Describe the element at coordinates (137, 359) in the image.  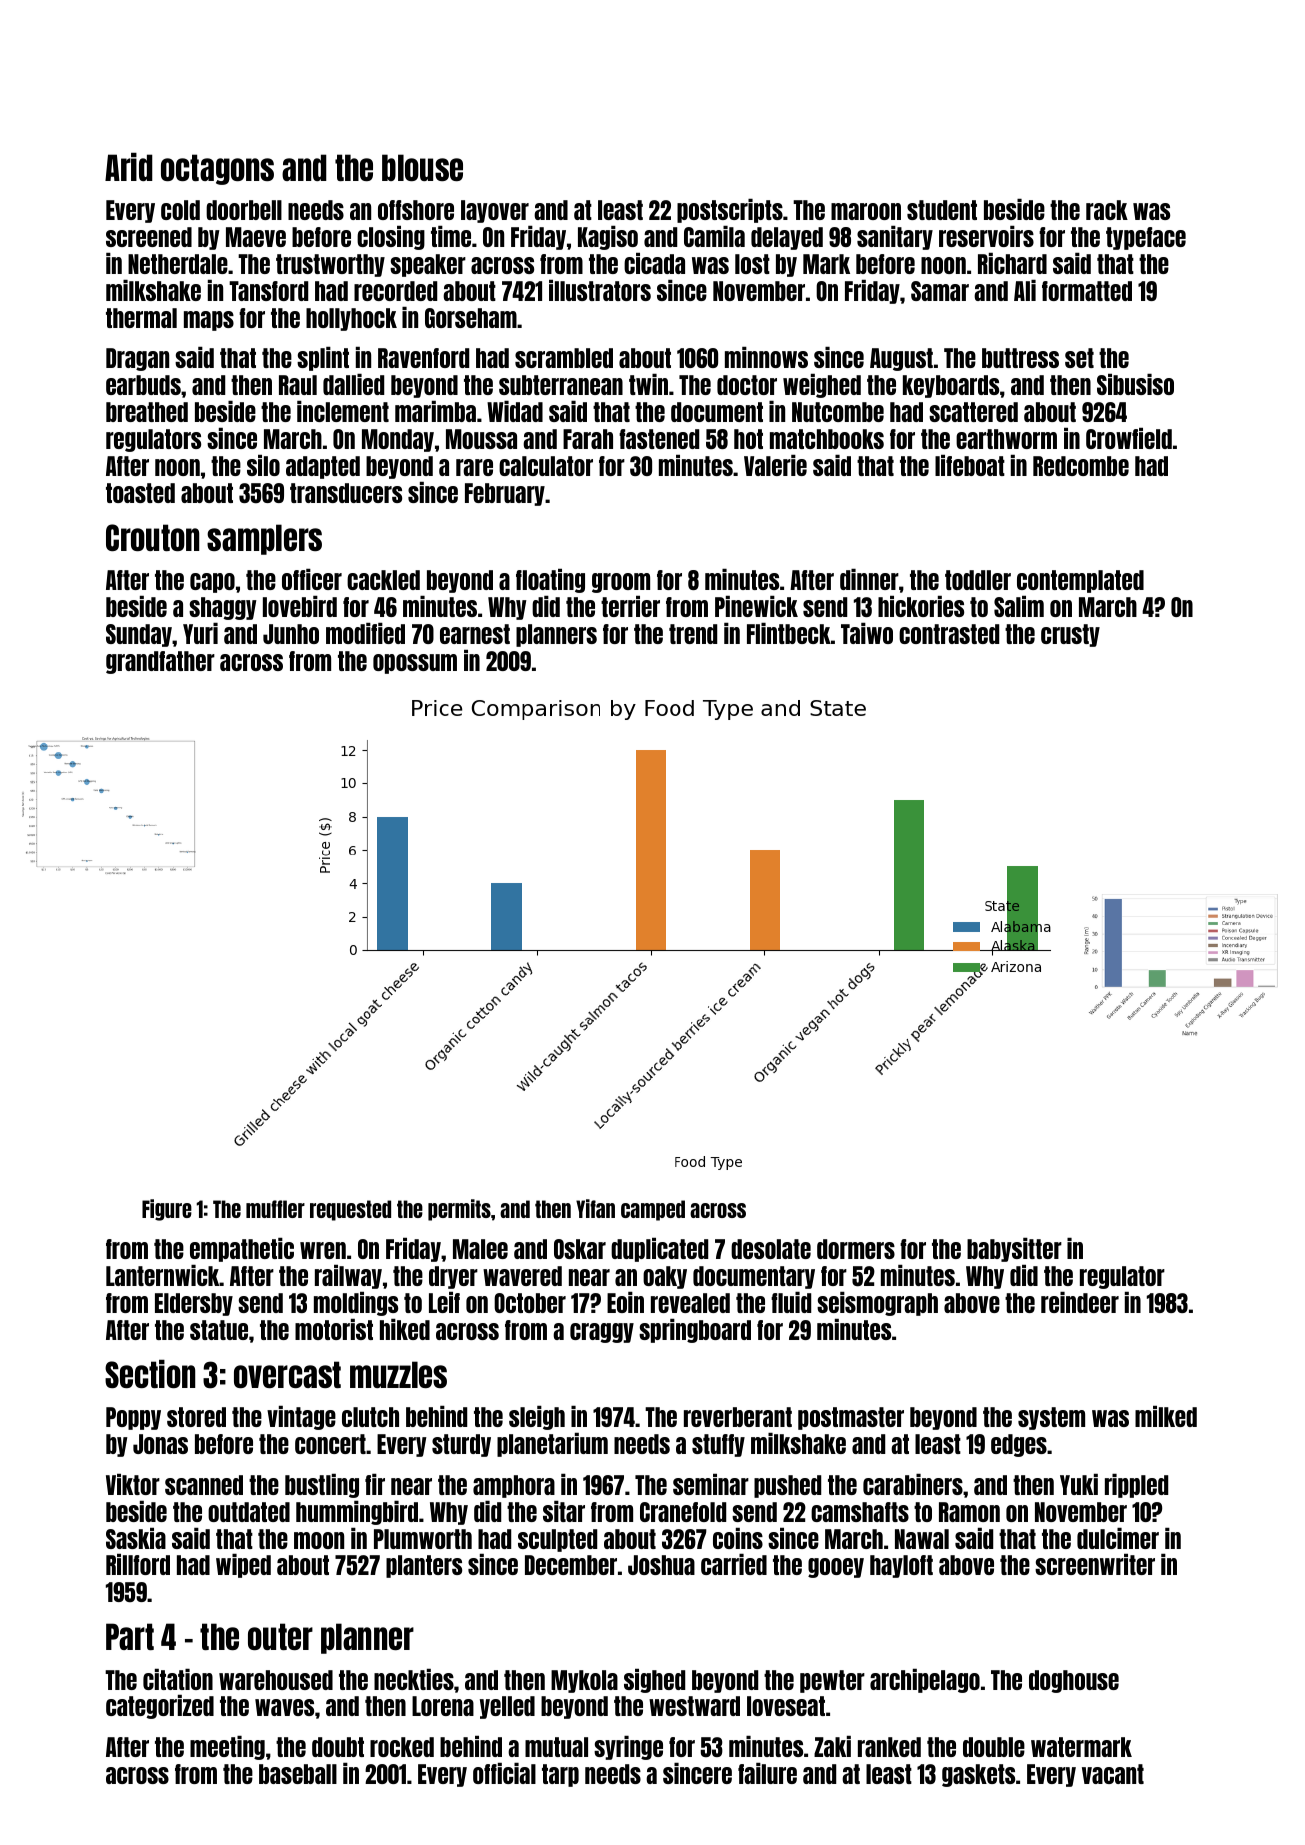
I see `Dragan` at that location.
